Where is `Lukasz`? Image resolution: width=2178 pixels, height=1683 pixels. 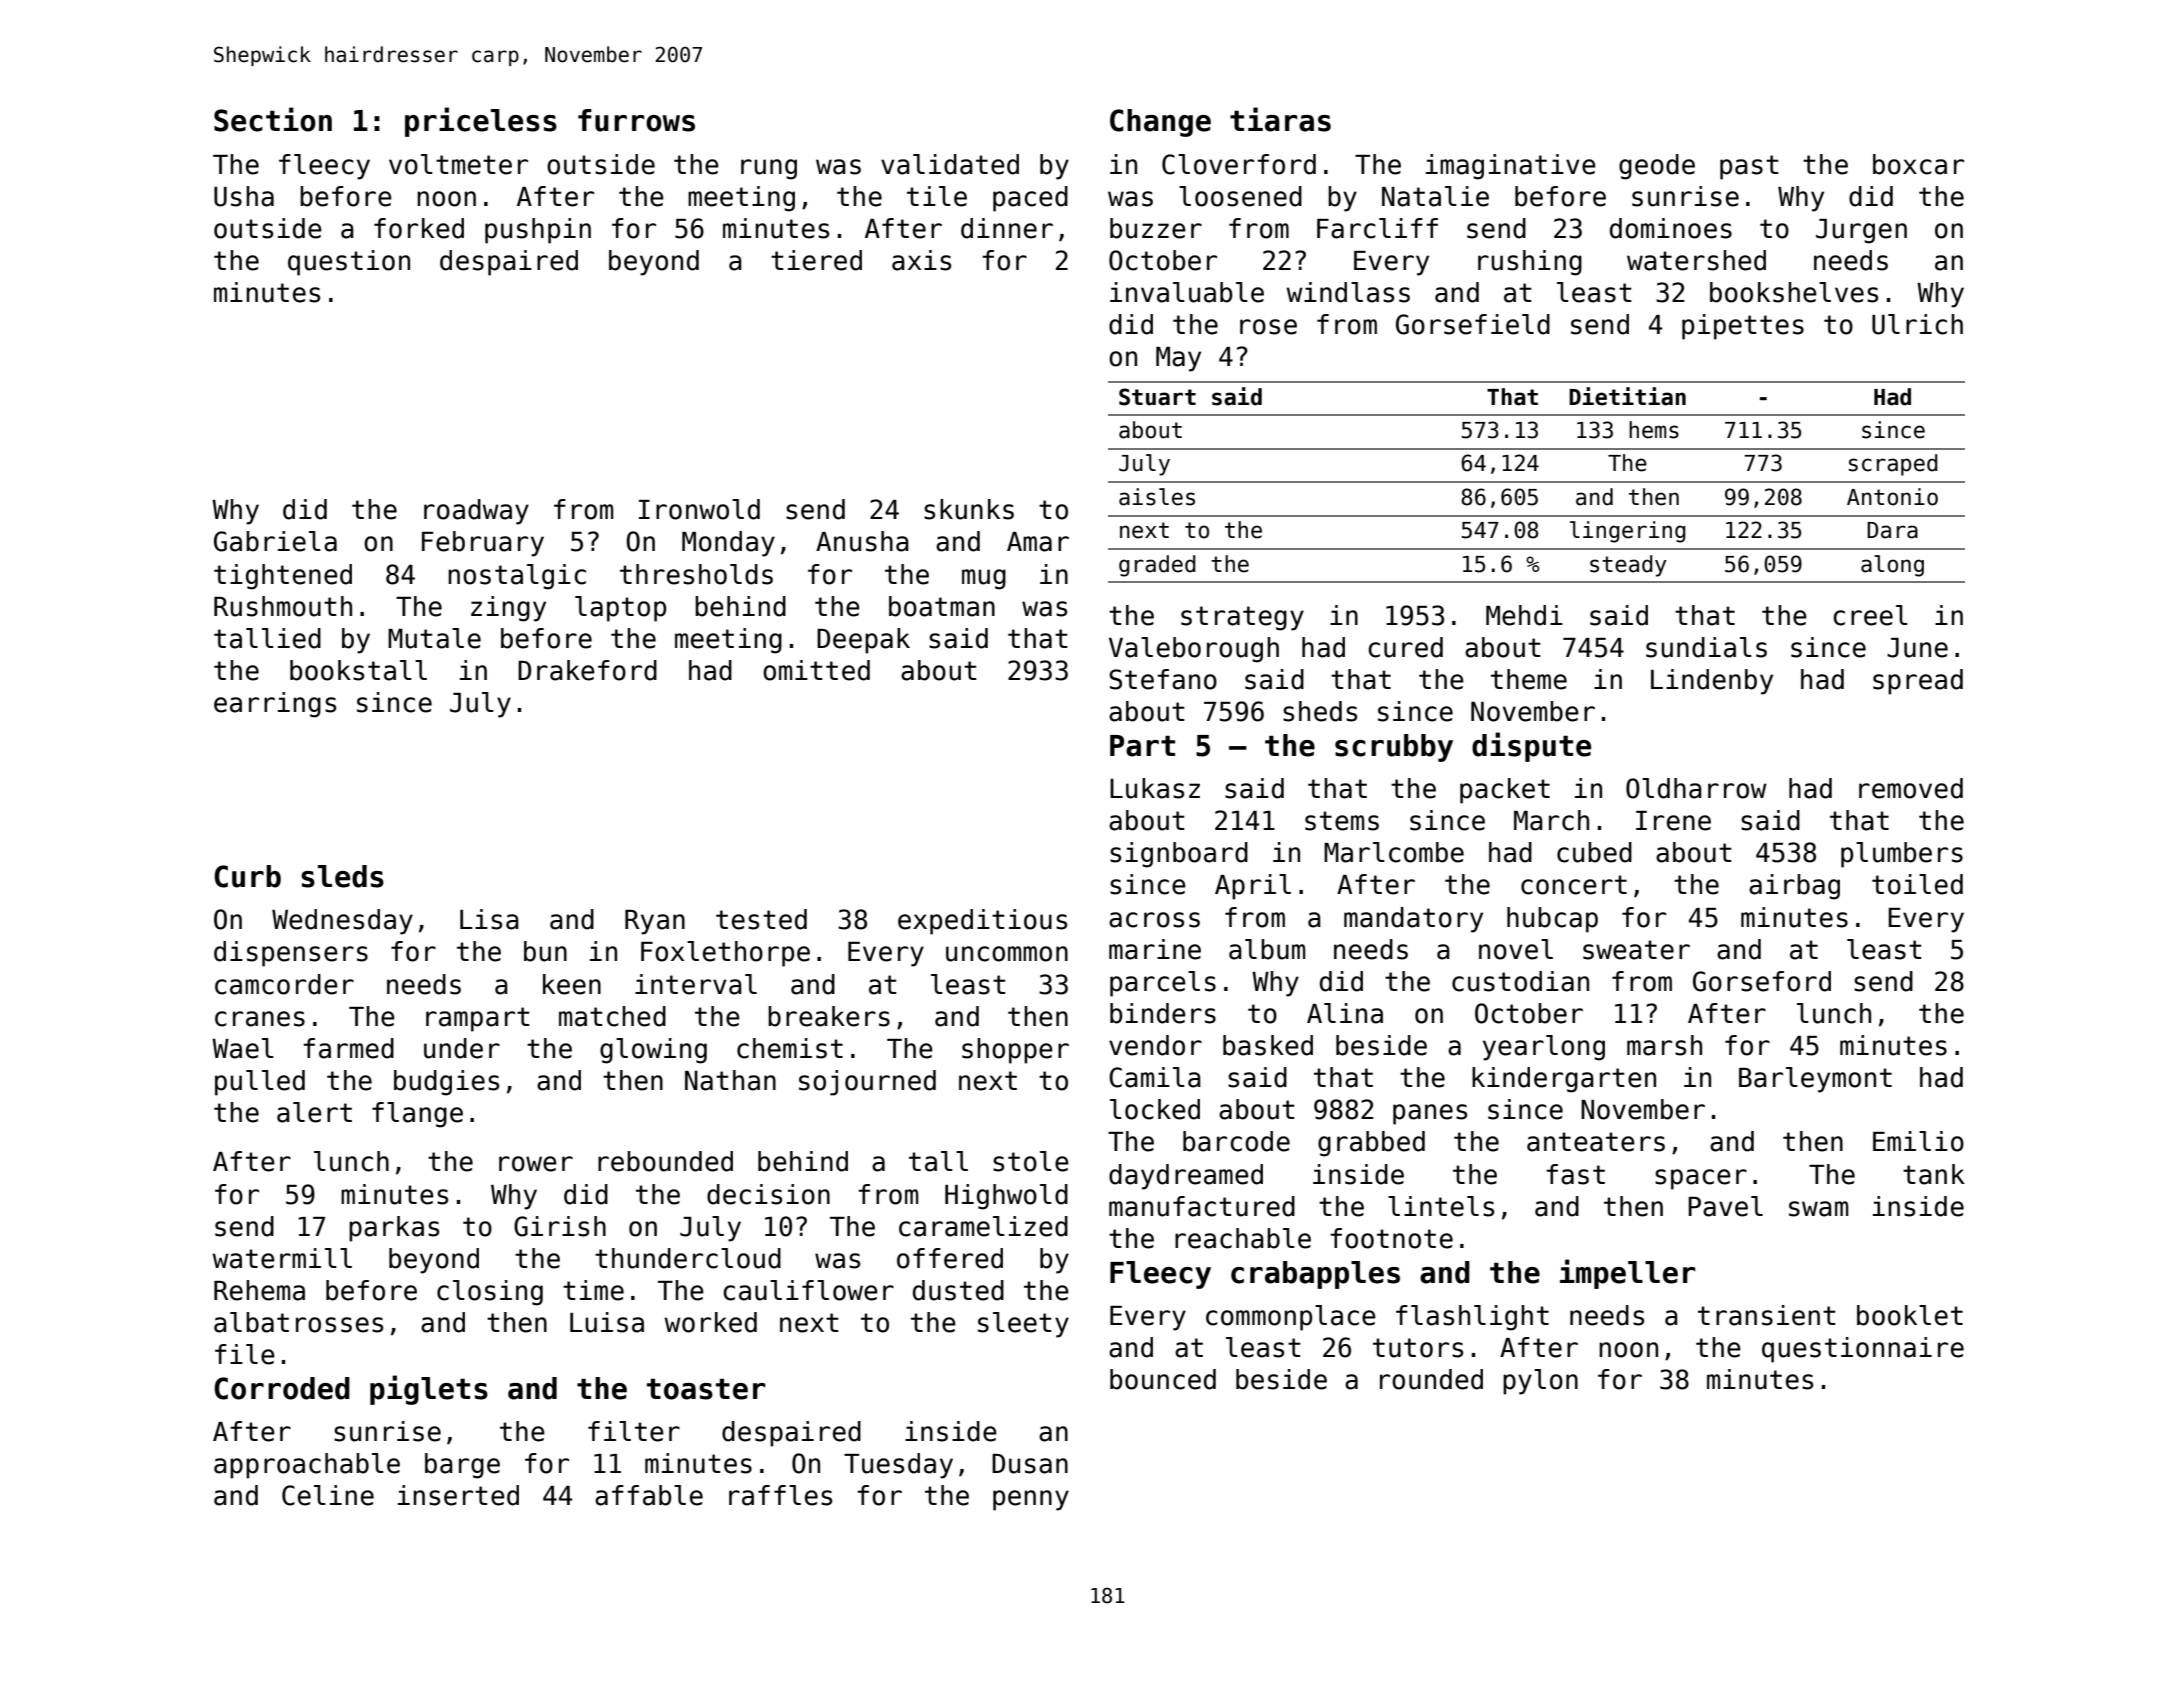
Lukasz is located at coordinates (1155, 788).
